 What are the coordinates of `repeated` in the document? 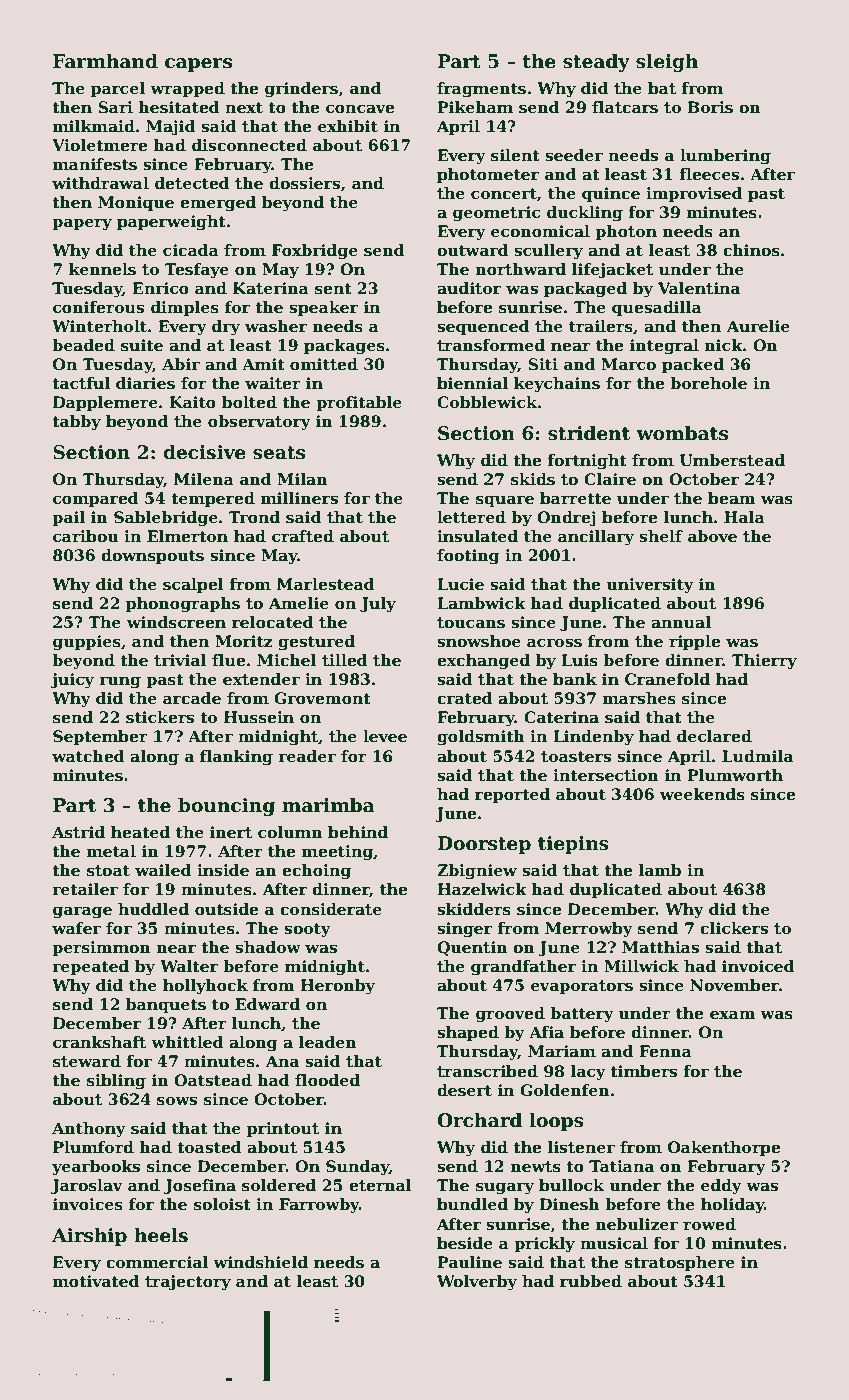 It's located at (90, 967).
